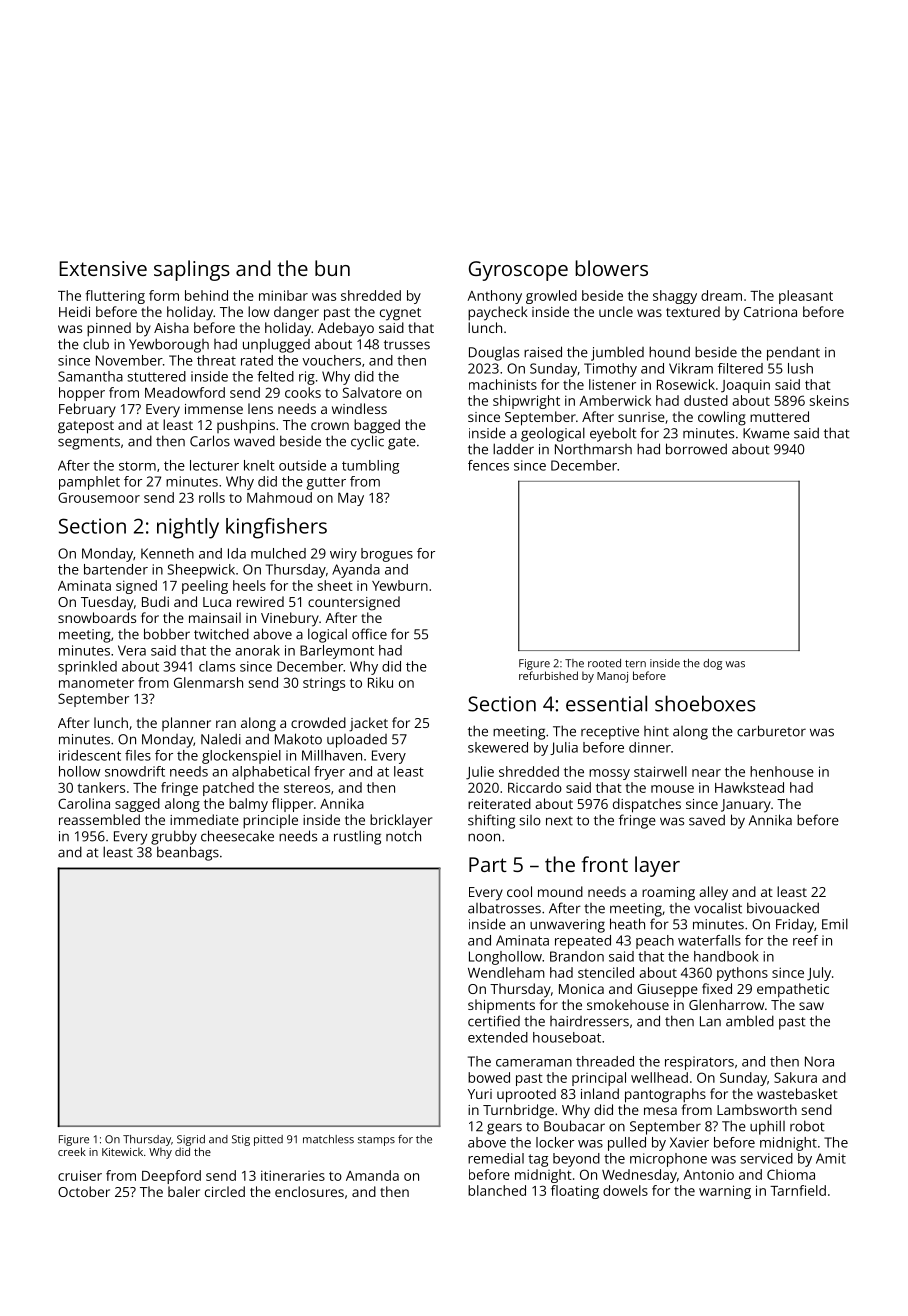 The width and height of the document is (908, 1316). Describe the element at coordinates (535, 787) in the document. I see `Riccardo` at that location.
